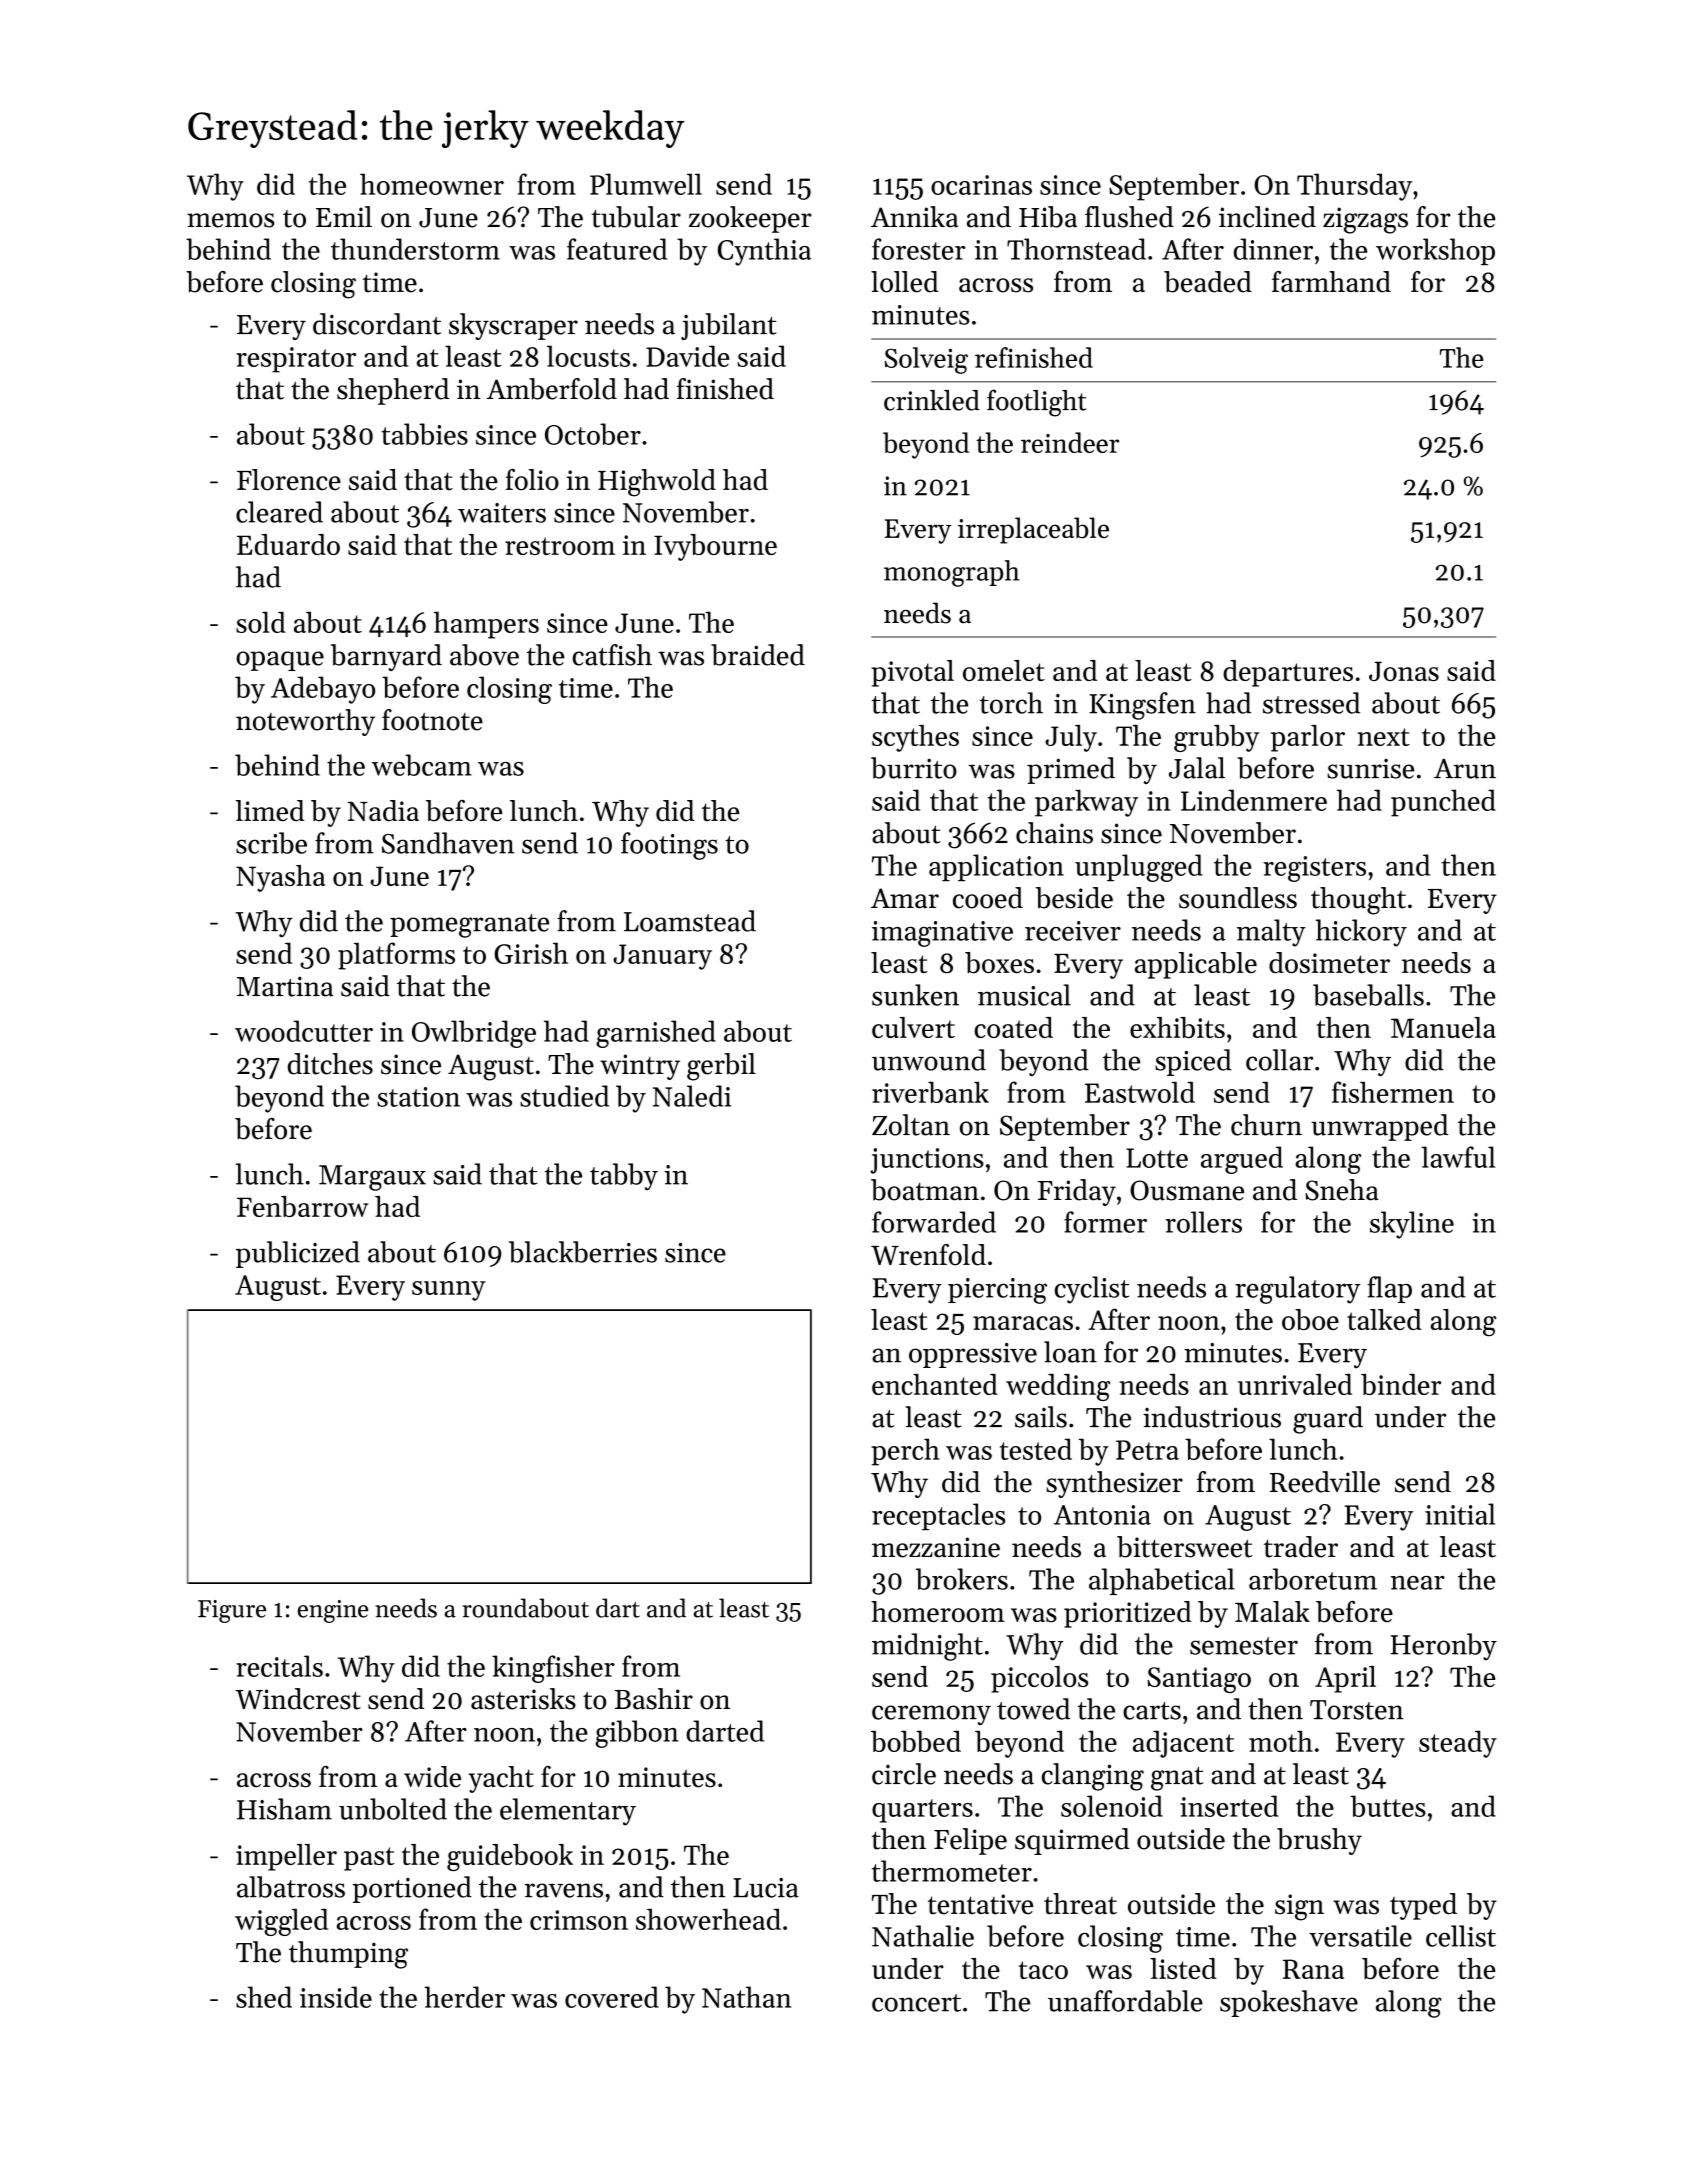 The height and width of the image is (2178, 1683). What do you see at coordinates (1325, 1482) in the image?
I see `Reedville` at bounding box center [1325, 1482].
